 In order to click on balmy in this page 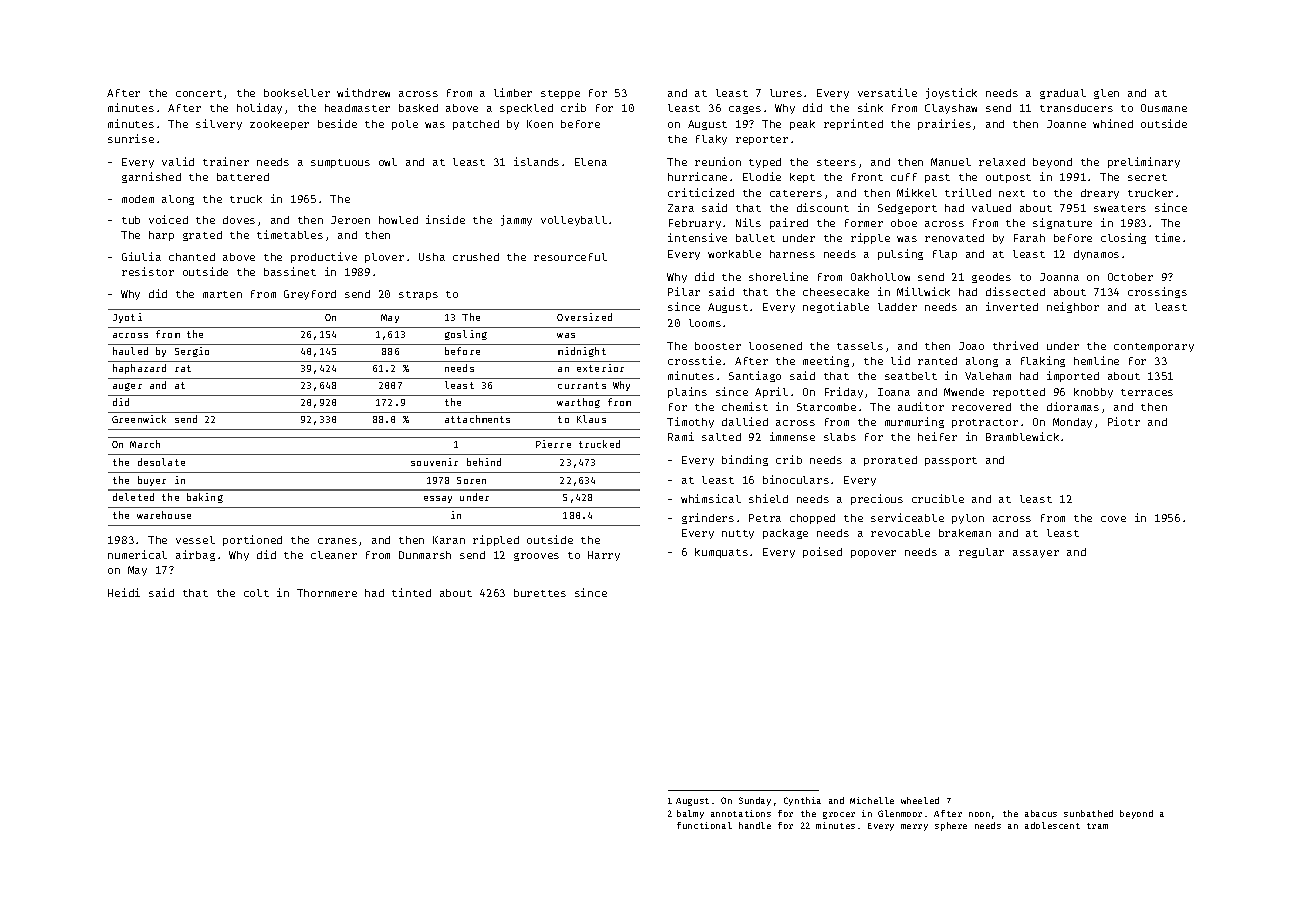, I will do `click(690, 814)`.
